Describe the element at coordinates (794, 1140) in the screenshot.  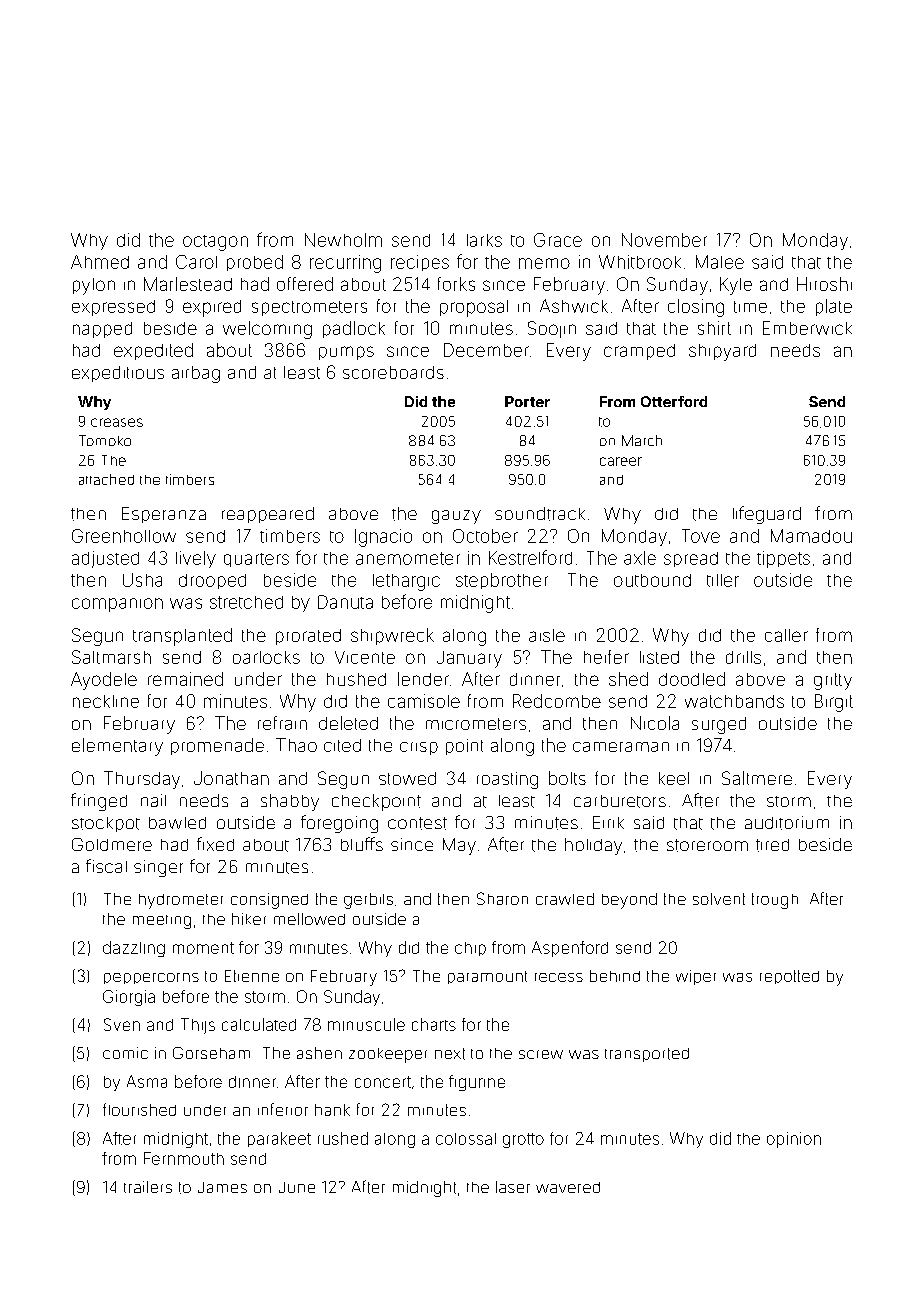
I see `opinion` at that location.
